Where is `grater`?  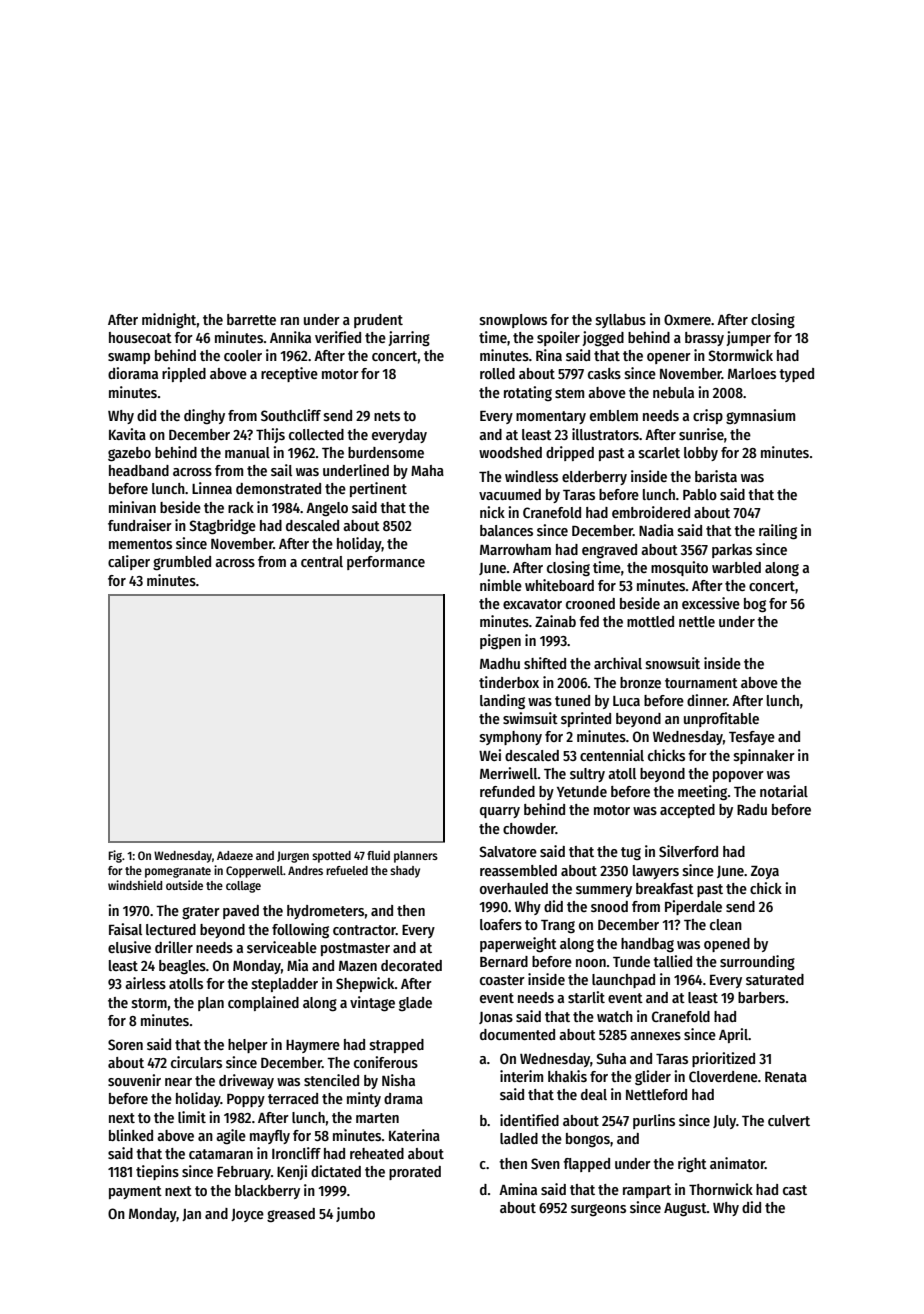 grater is located at coordinates (201, 913).
